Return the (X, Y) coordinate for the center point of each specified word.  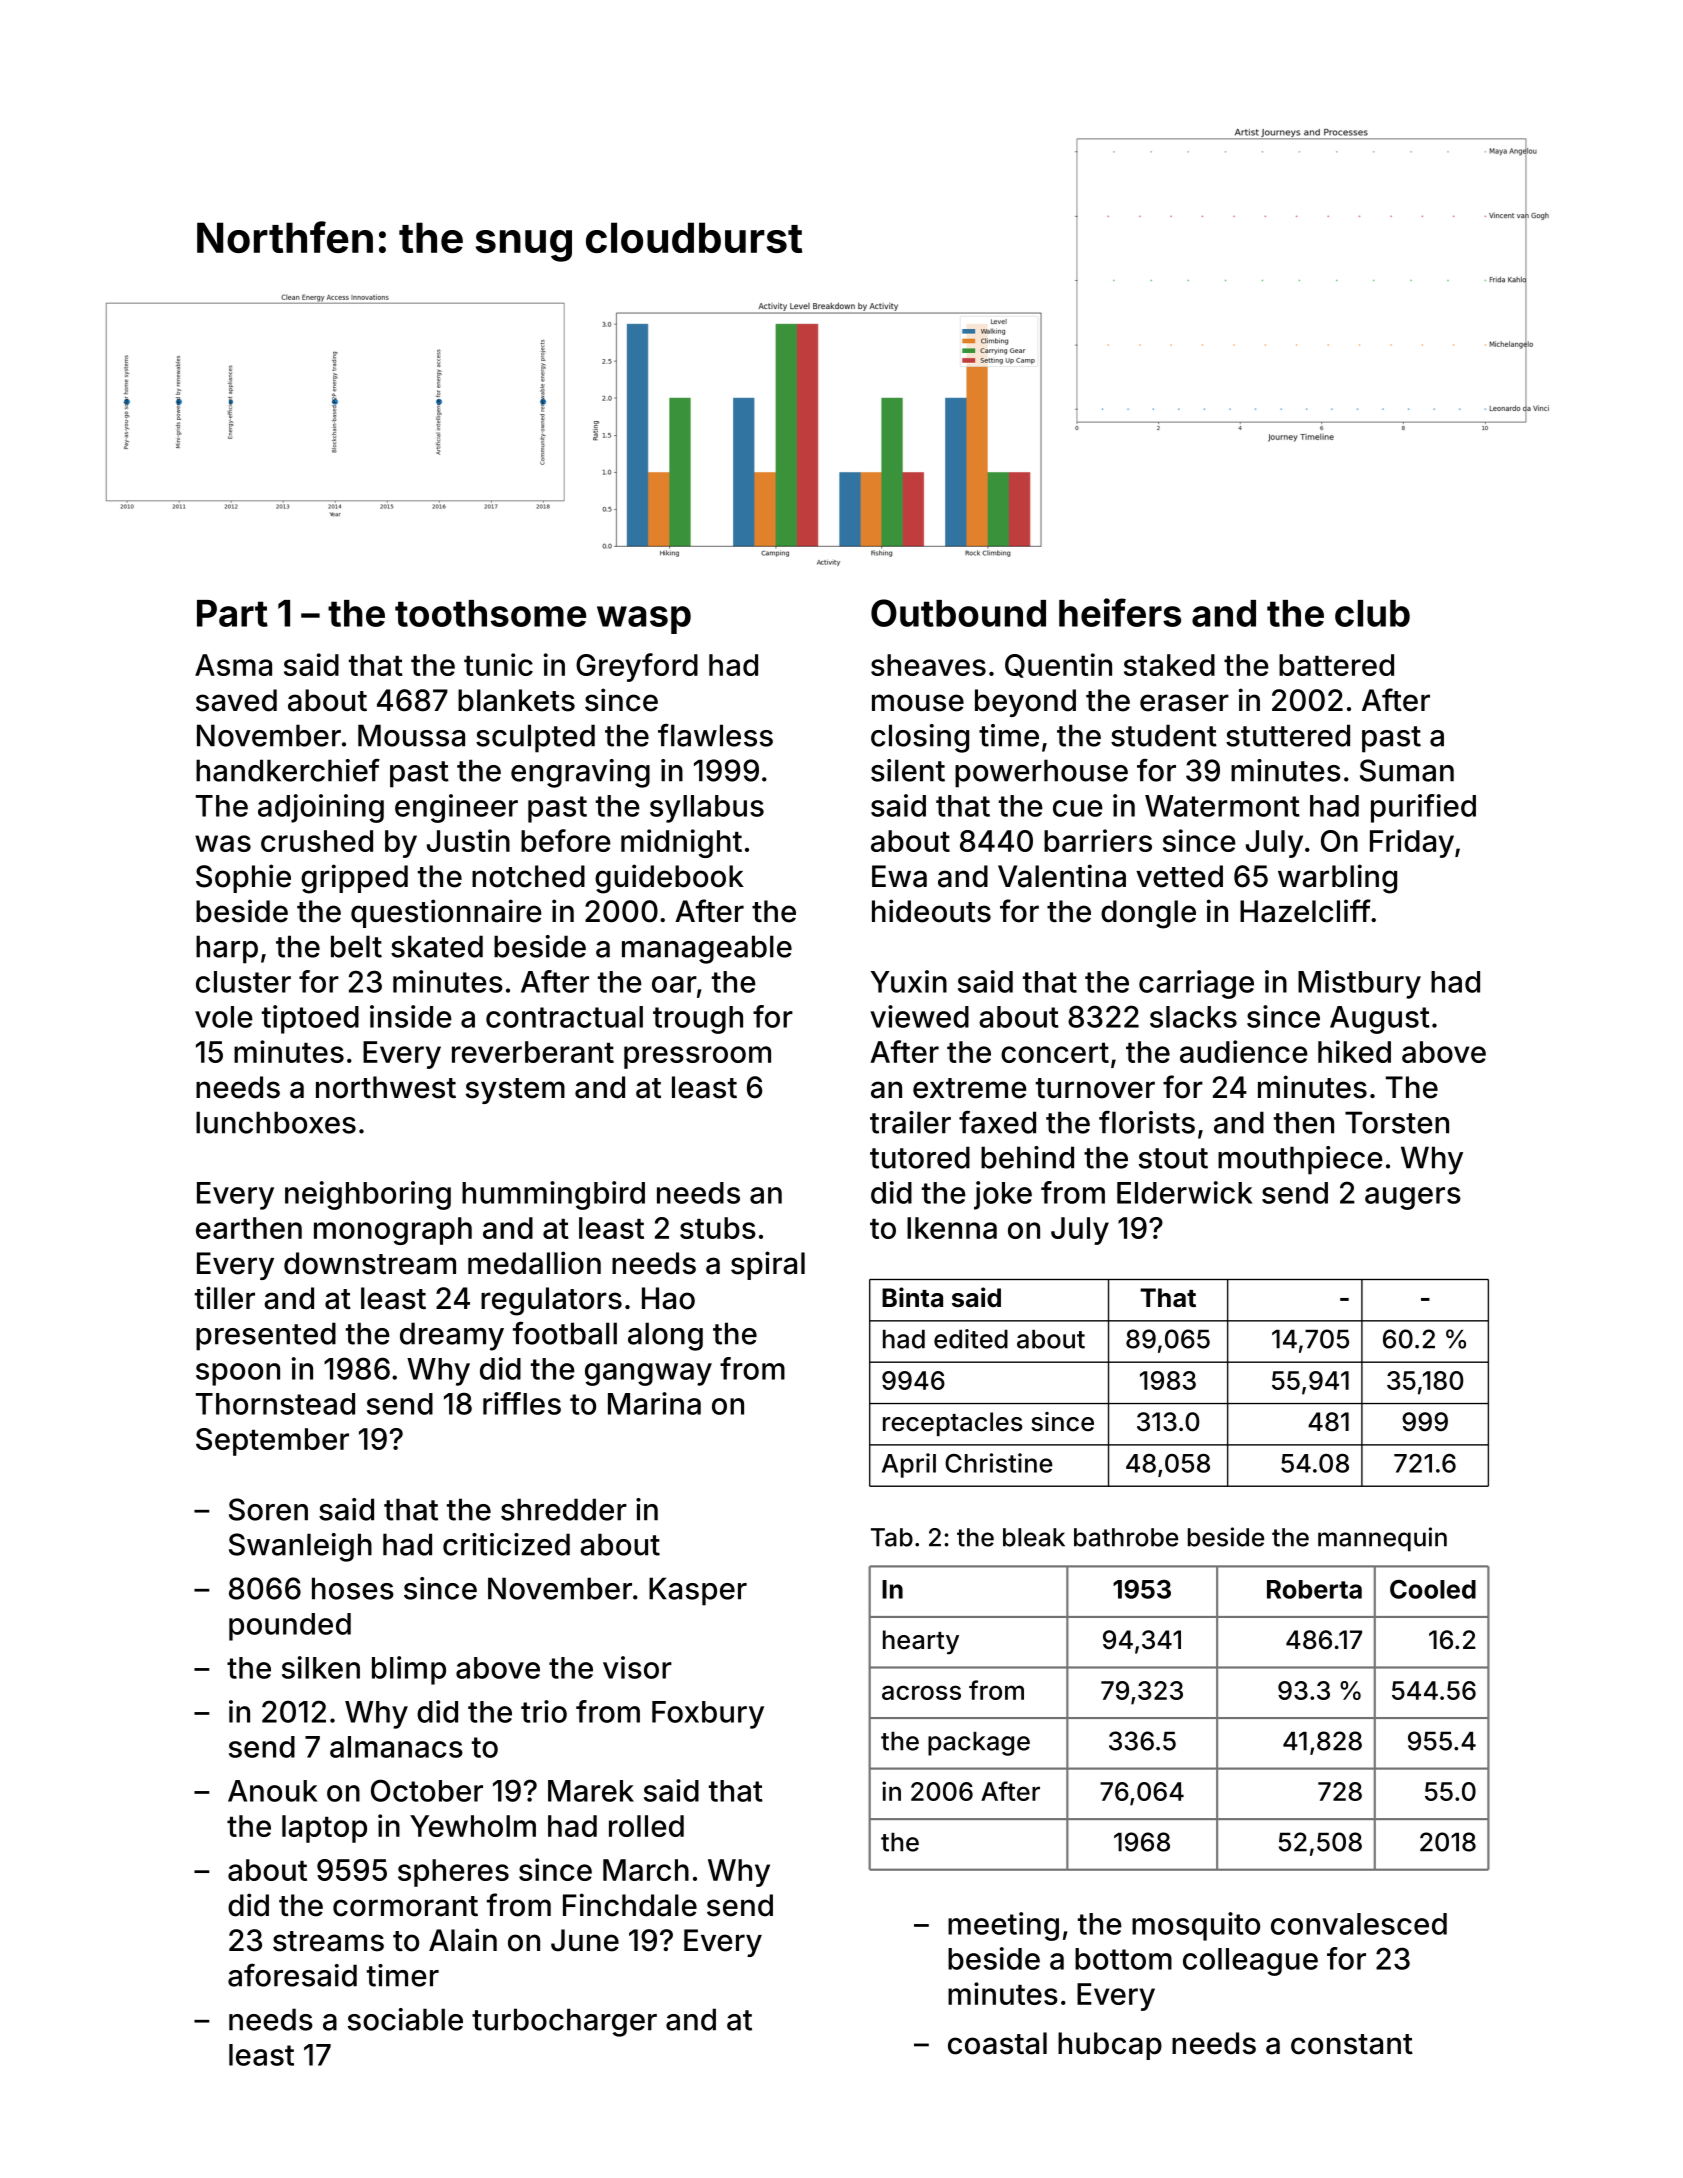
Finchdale (630, 1905)
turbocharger (564, 2022)
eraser (1184, 703)
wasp (644, 620)
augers (1413, 1198)
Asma (233, 665)
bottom (1123, 1959)
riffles (522, 1403)
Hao (668, 1298)
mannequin (1382, 1539)
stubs (718, 1228)
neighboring (368, 1195)
